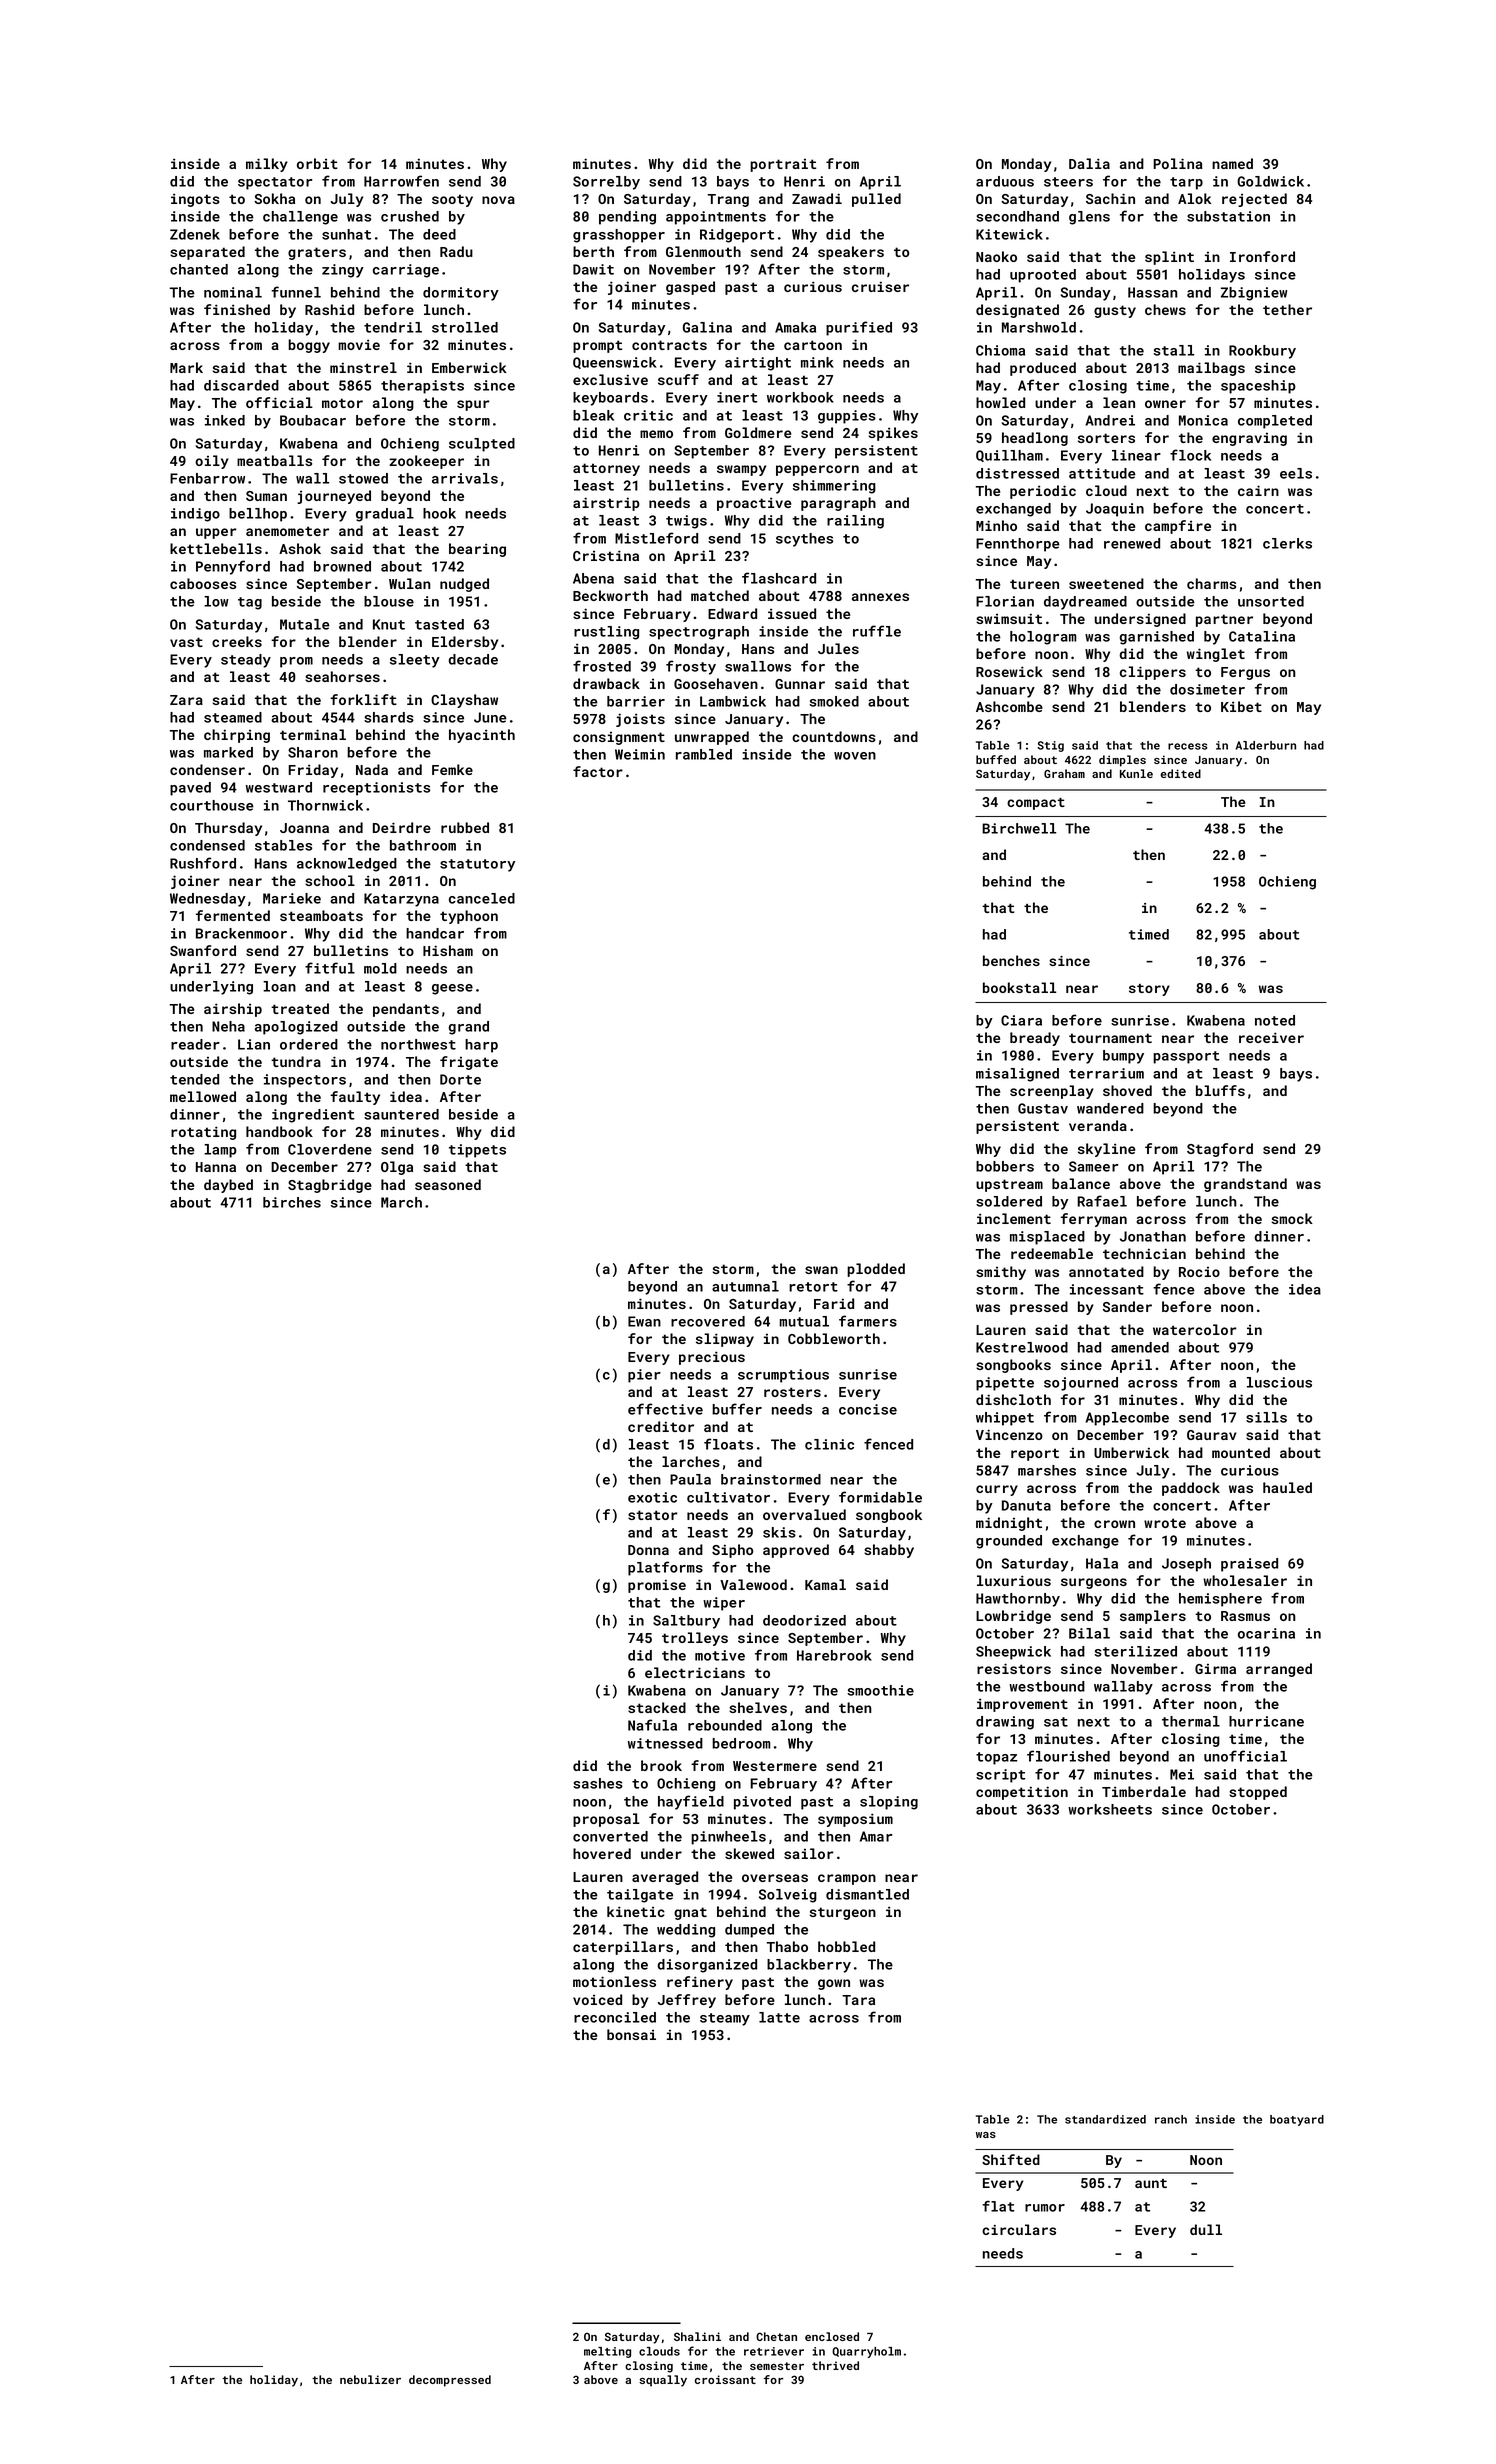 The width and height of the page is (1496, 2464). I want to click on scrumptious, so click(783, 1376).
